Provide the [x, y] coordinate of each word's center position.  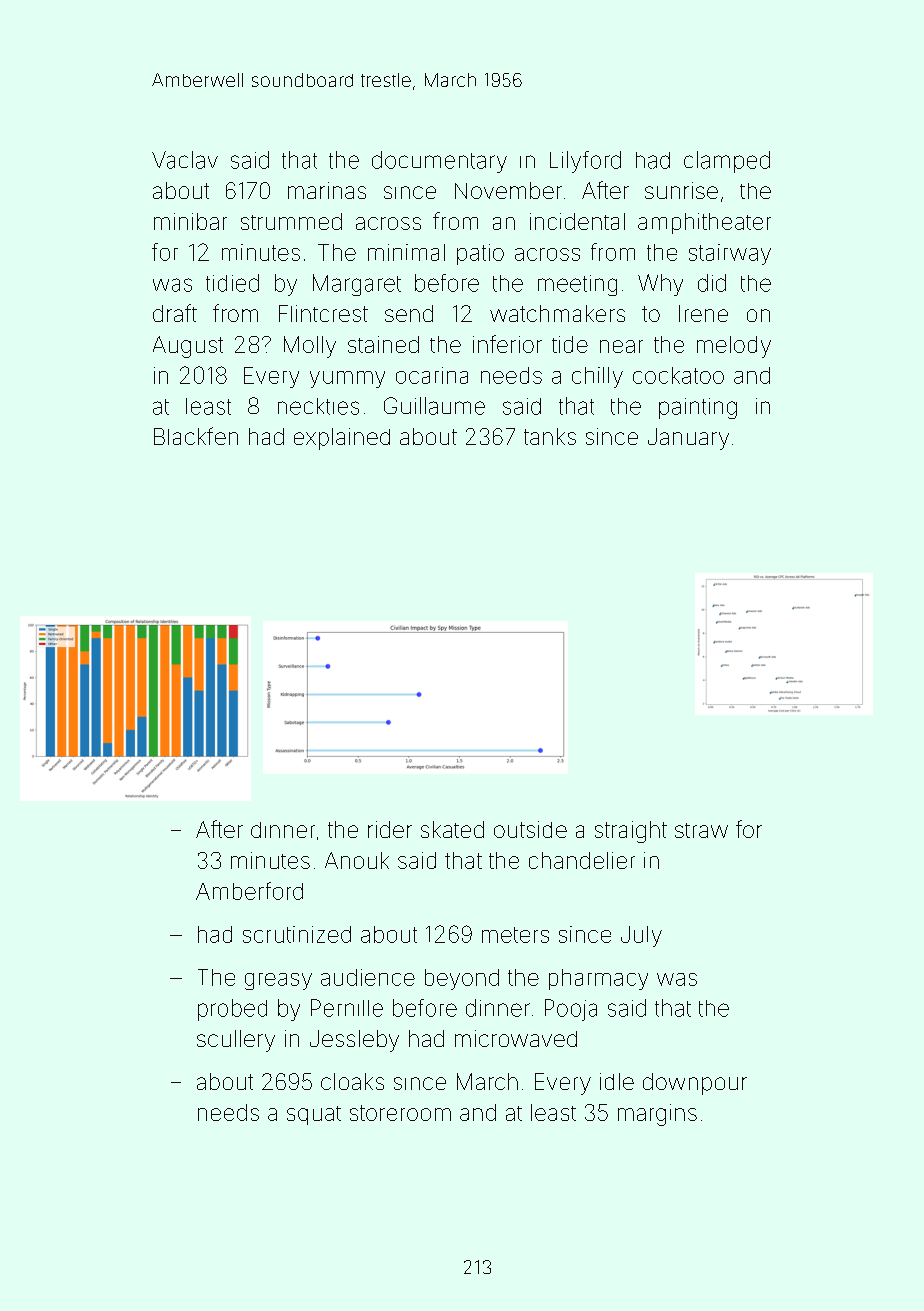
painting [698, 408]
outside [530, 829]
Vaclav [185, 160]
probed [232, 1010]
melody [734, 347]
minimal [406, 252]
